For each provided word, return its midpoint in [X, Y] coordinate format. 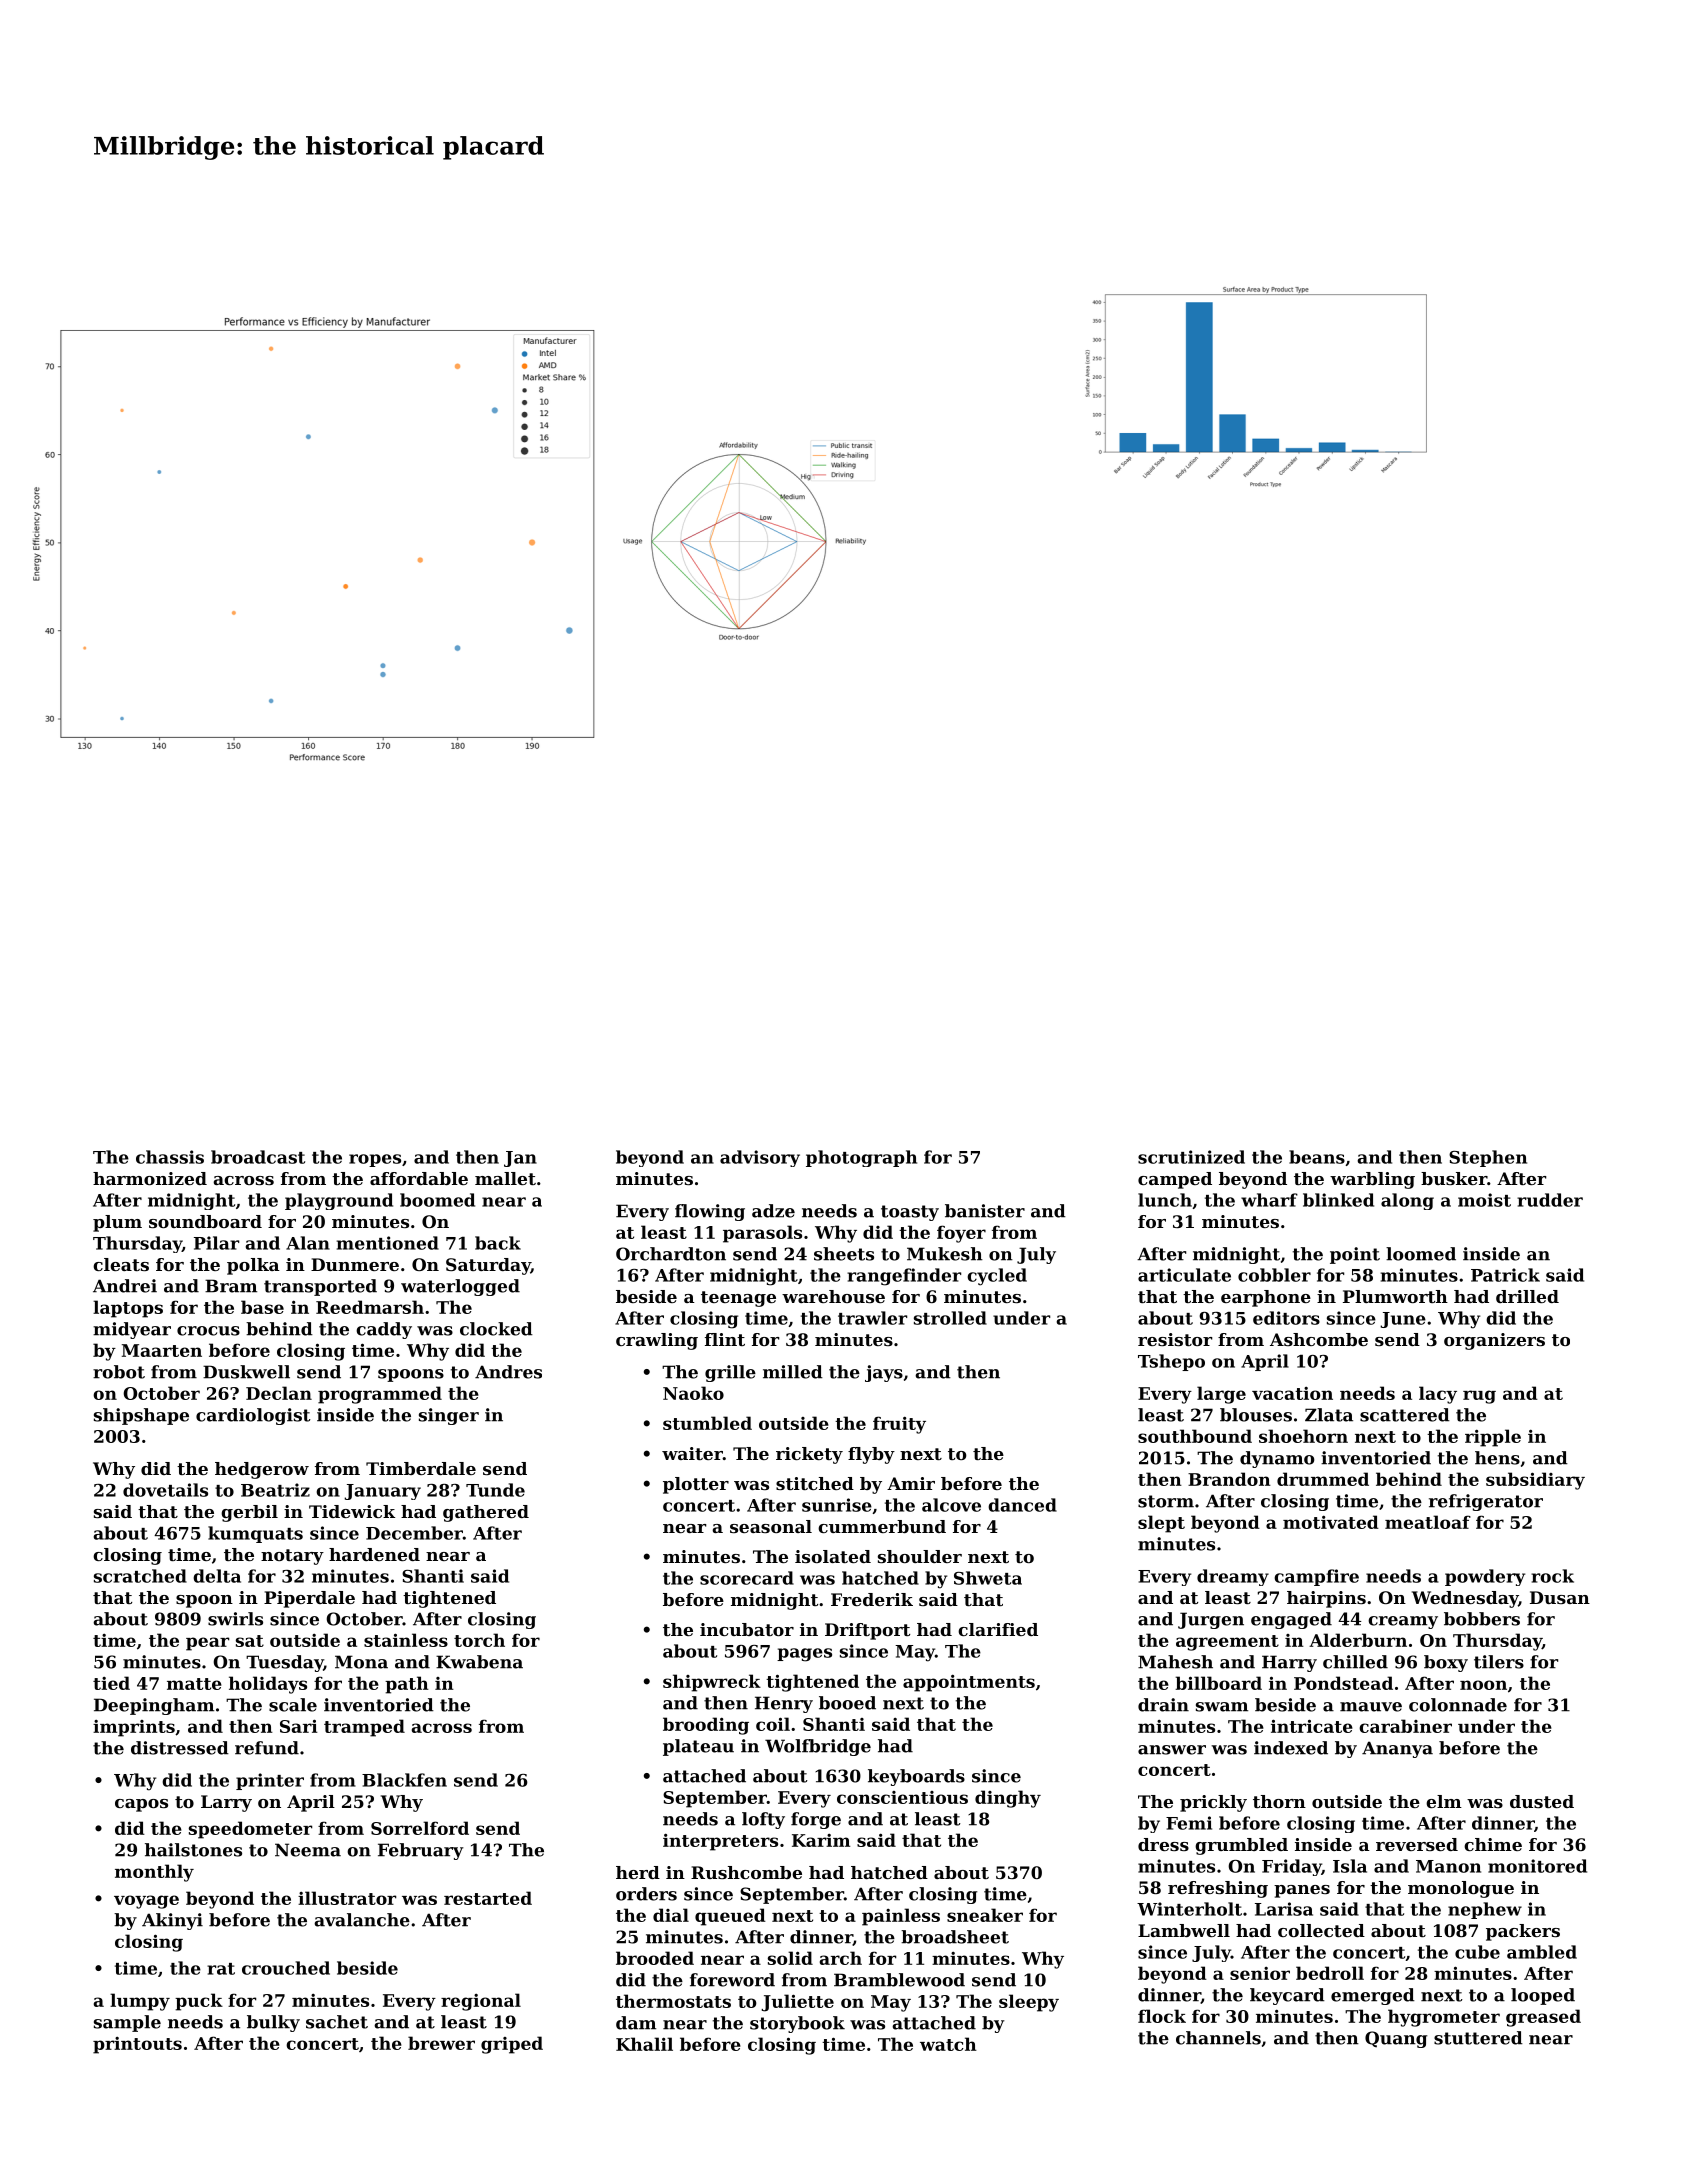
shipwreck [712, 1683]
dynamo [1277, 1459]
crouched [286, 1968]
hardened [374, 1554]
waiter [692, 1453]
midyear [132, 1330]
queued [730, 1917]
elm [1444, 1801]
